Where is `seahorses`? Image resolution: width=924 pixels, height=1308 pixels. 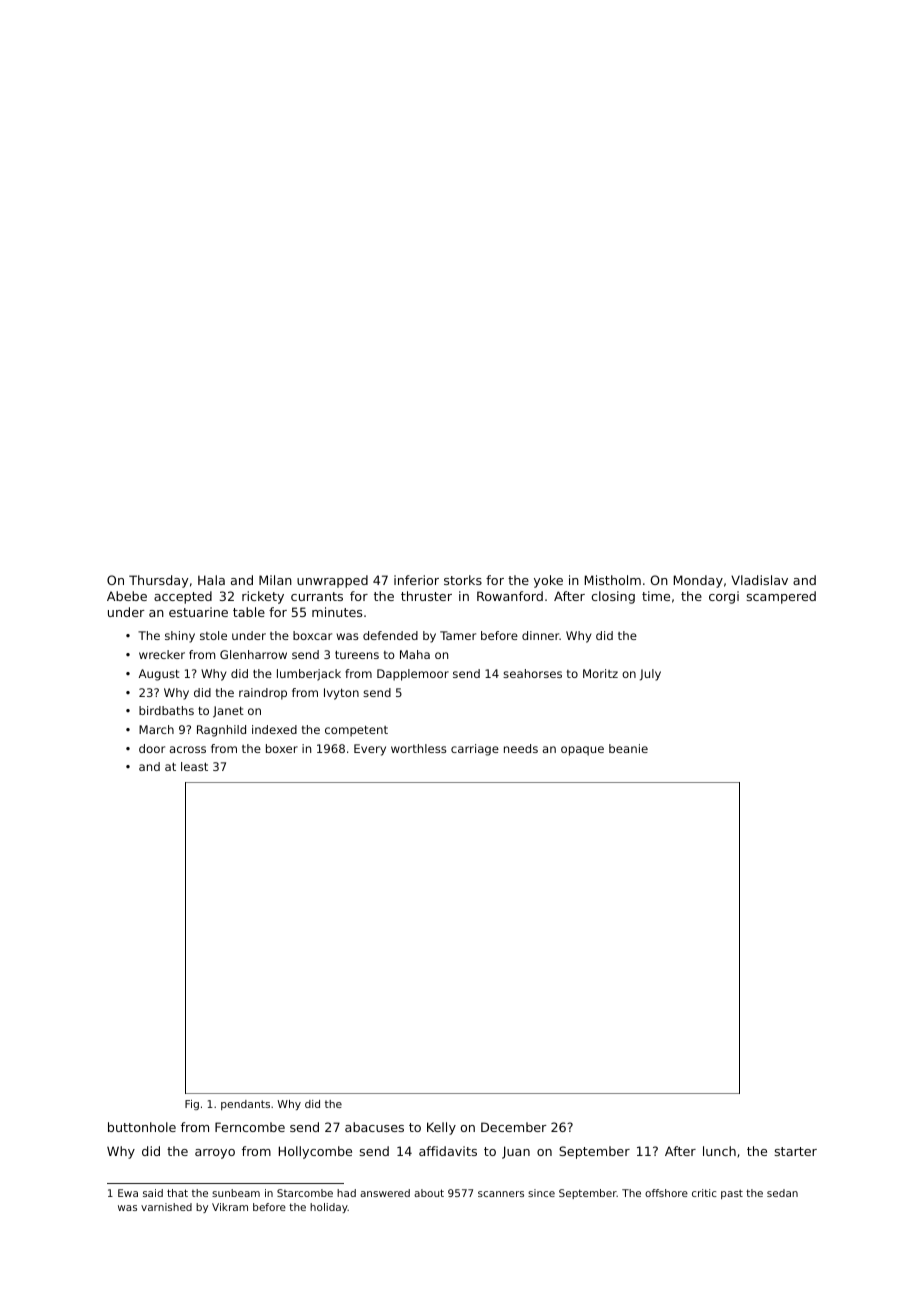
seahorses is located at coordinates (532, 673).
